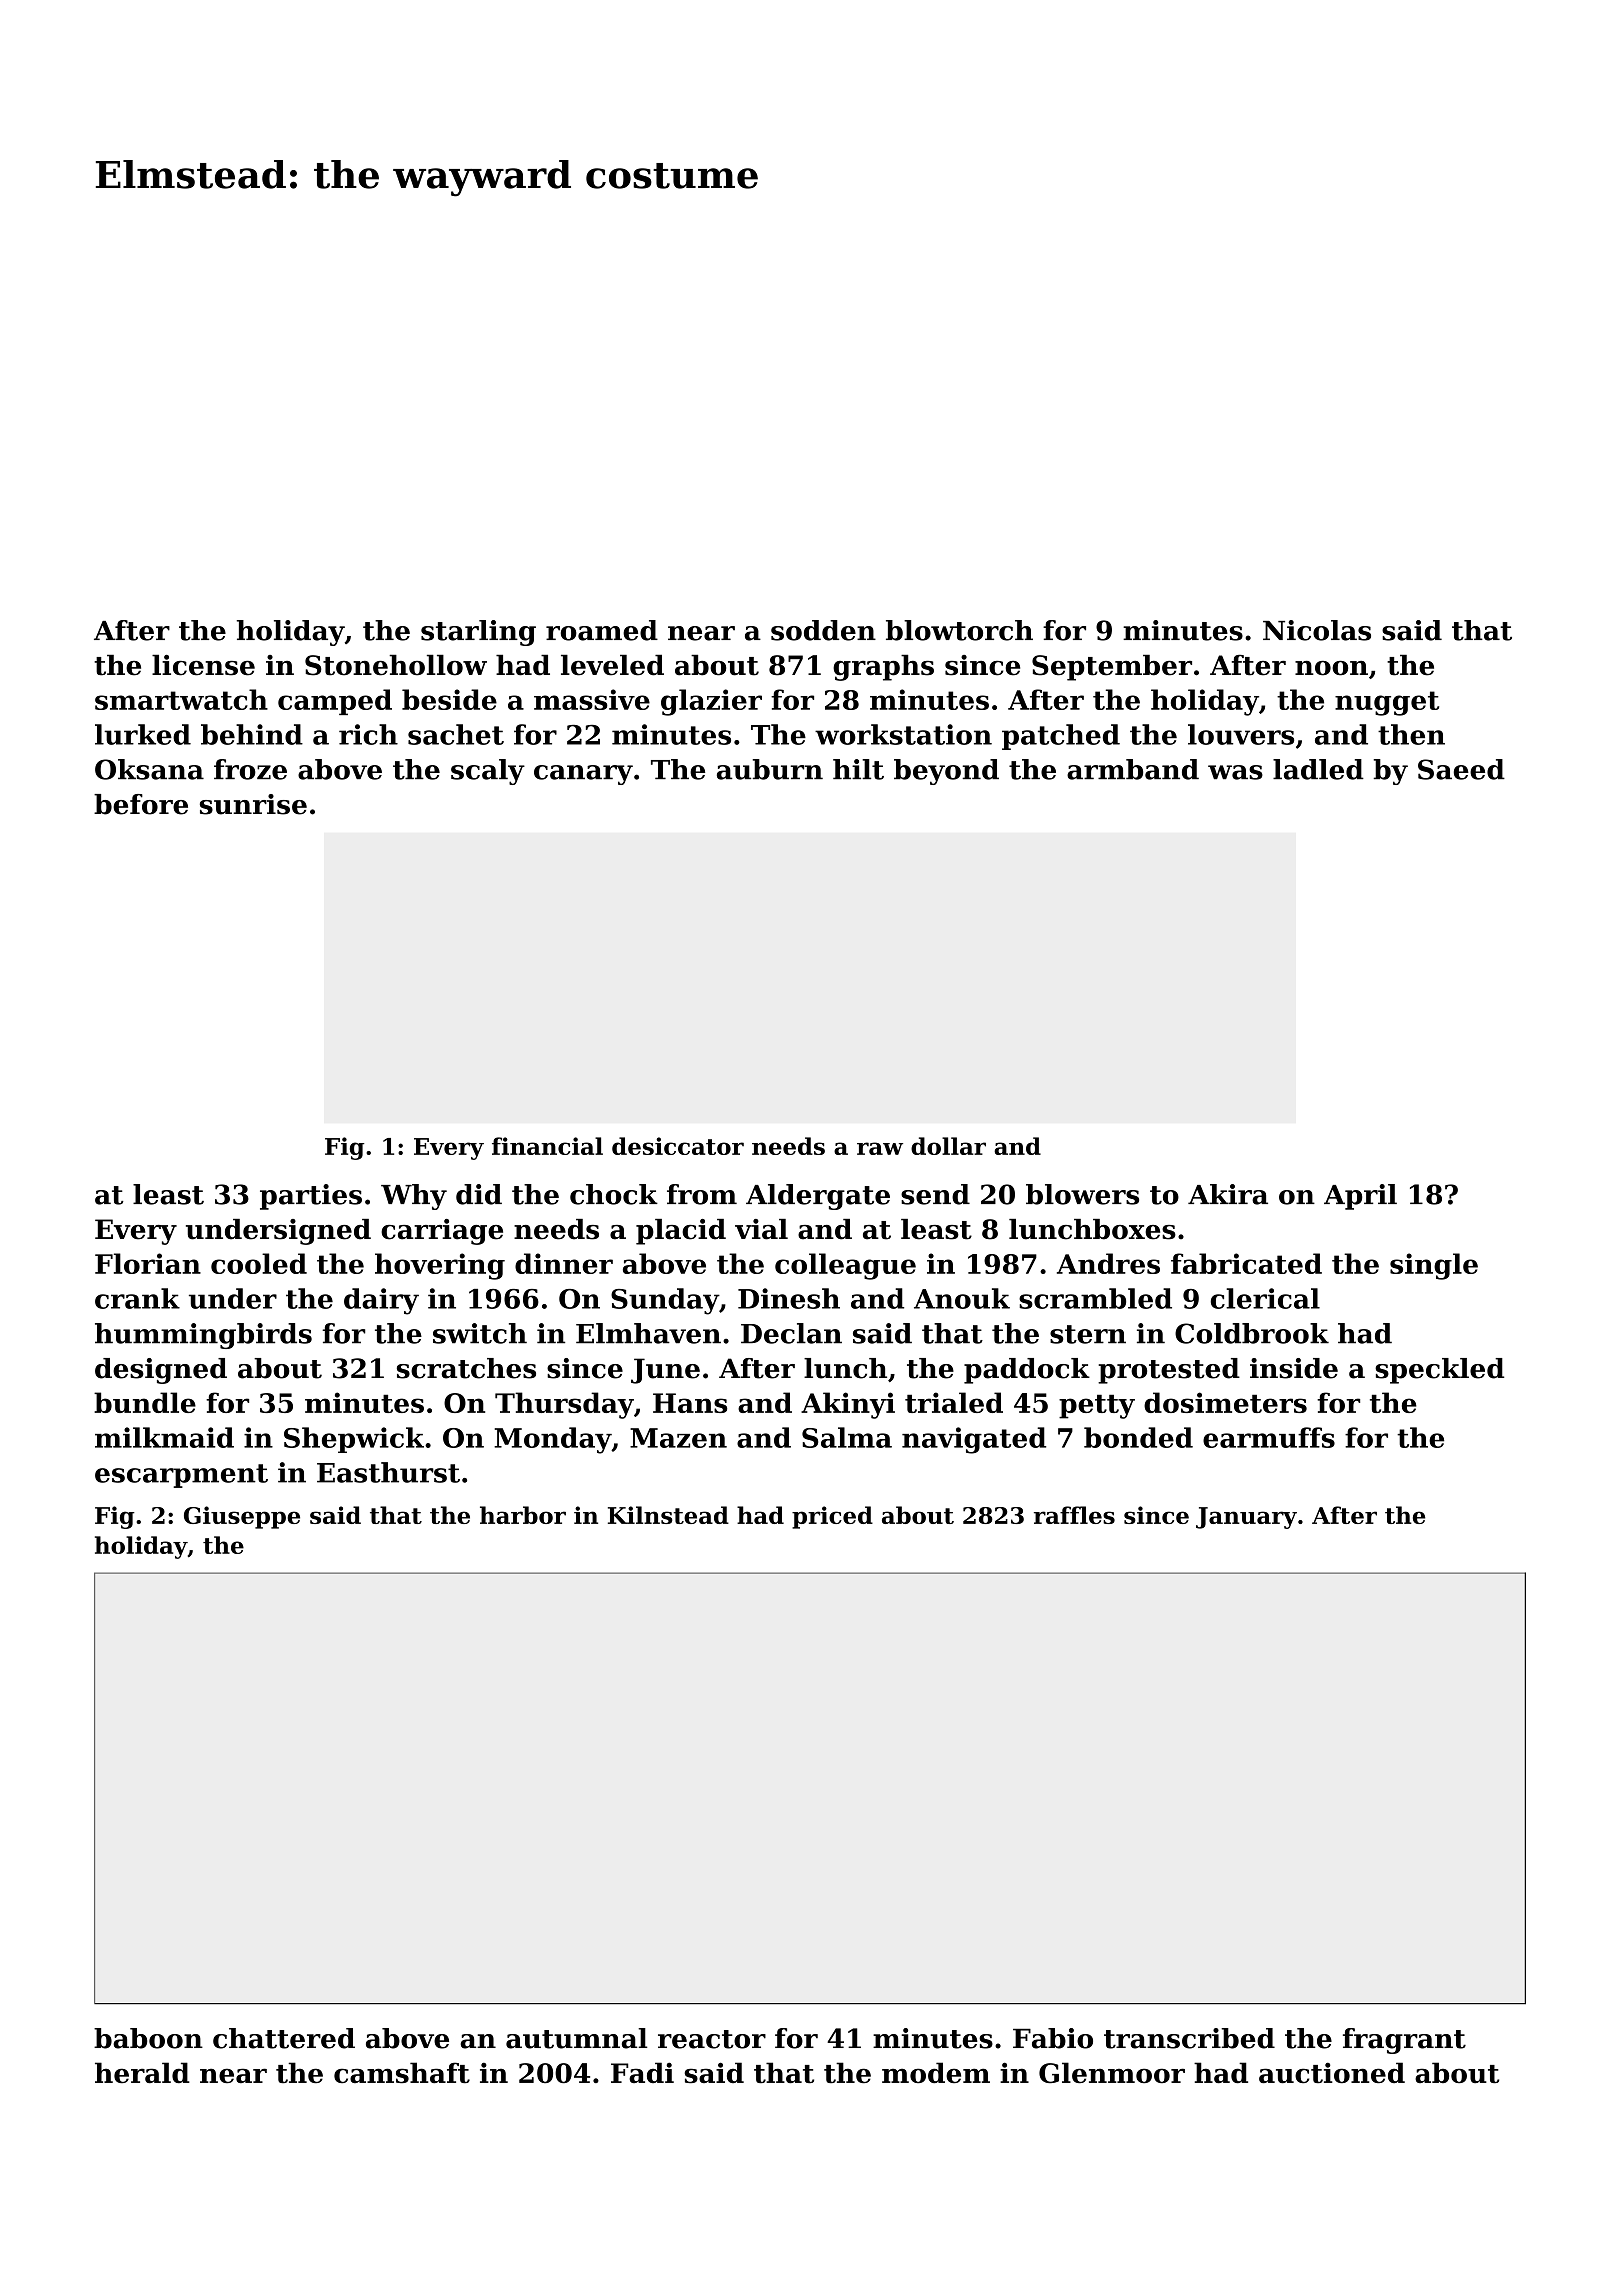 This screenshot has width=1620, height=2292. What do you see at coordinates (1404, 2041) in the screenshot?
I see `fragrant` at bounding box center [1404, 2041].
